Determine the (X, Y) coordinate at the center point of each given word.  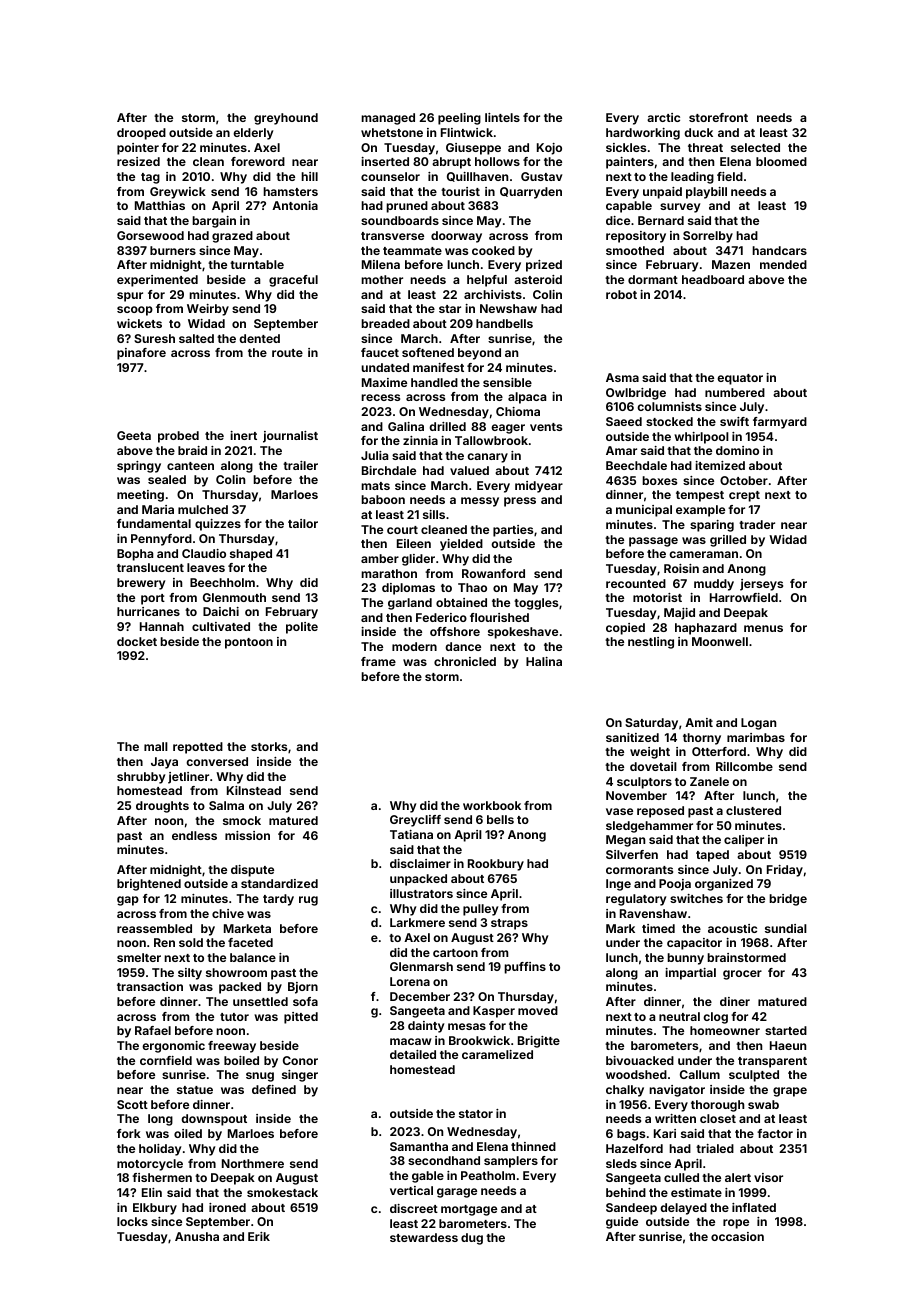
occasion (737, 1236)
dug (472, 1239)
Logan (758, 724)
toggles (536, 604)
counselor (390, 176)
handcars (779, 250)
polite (302, 628)
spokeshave (523, 633)
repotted (198, 748)
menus (763, 628)
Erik (259, 1236)
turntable (257, 264)
